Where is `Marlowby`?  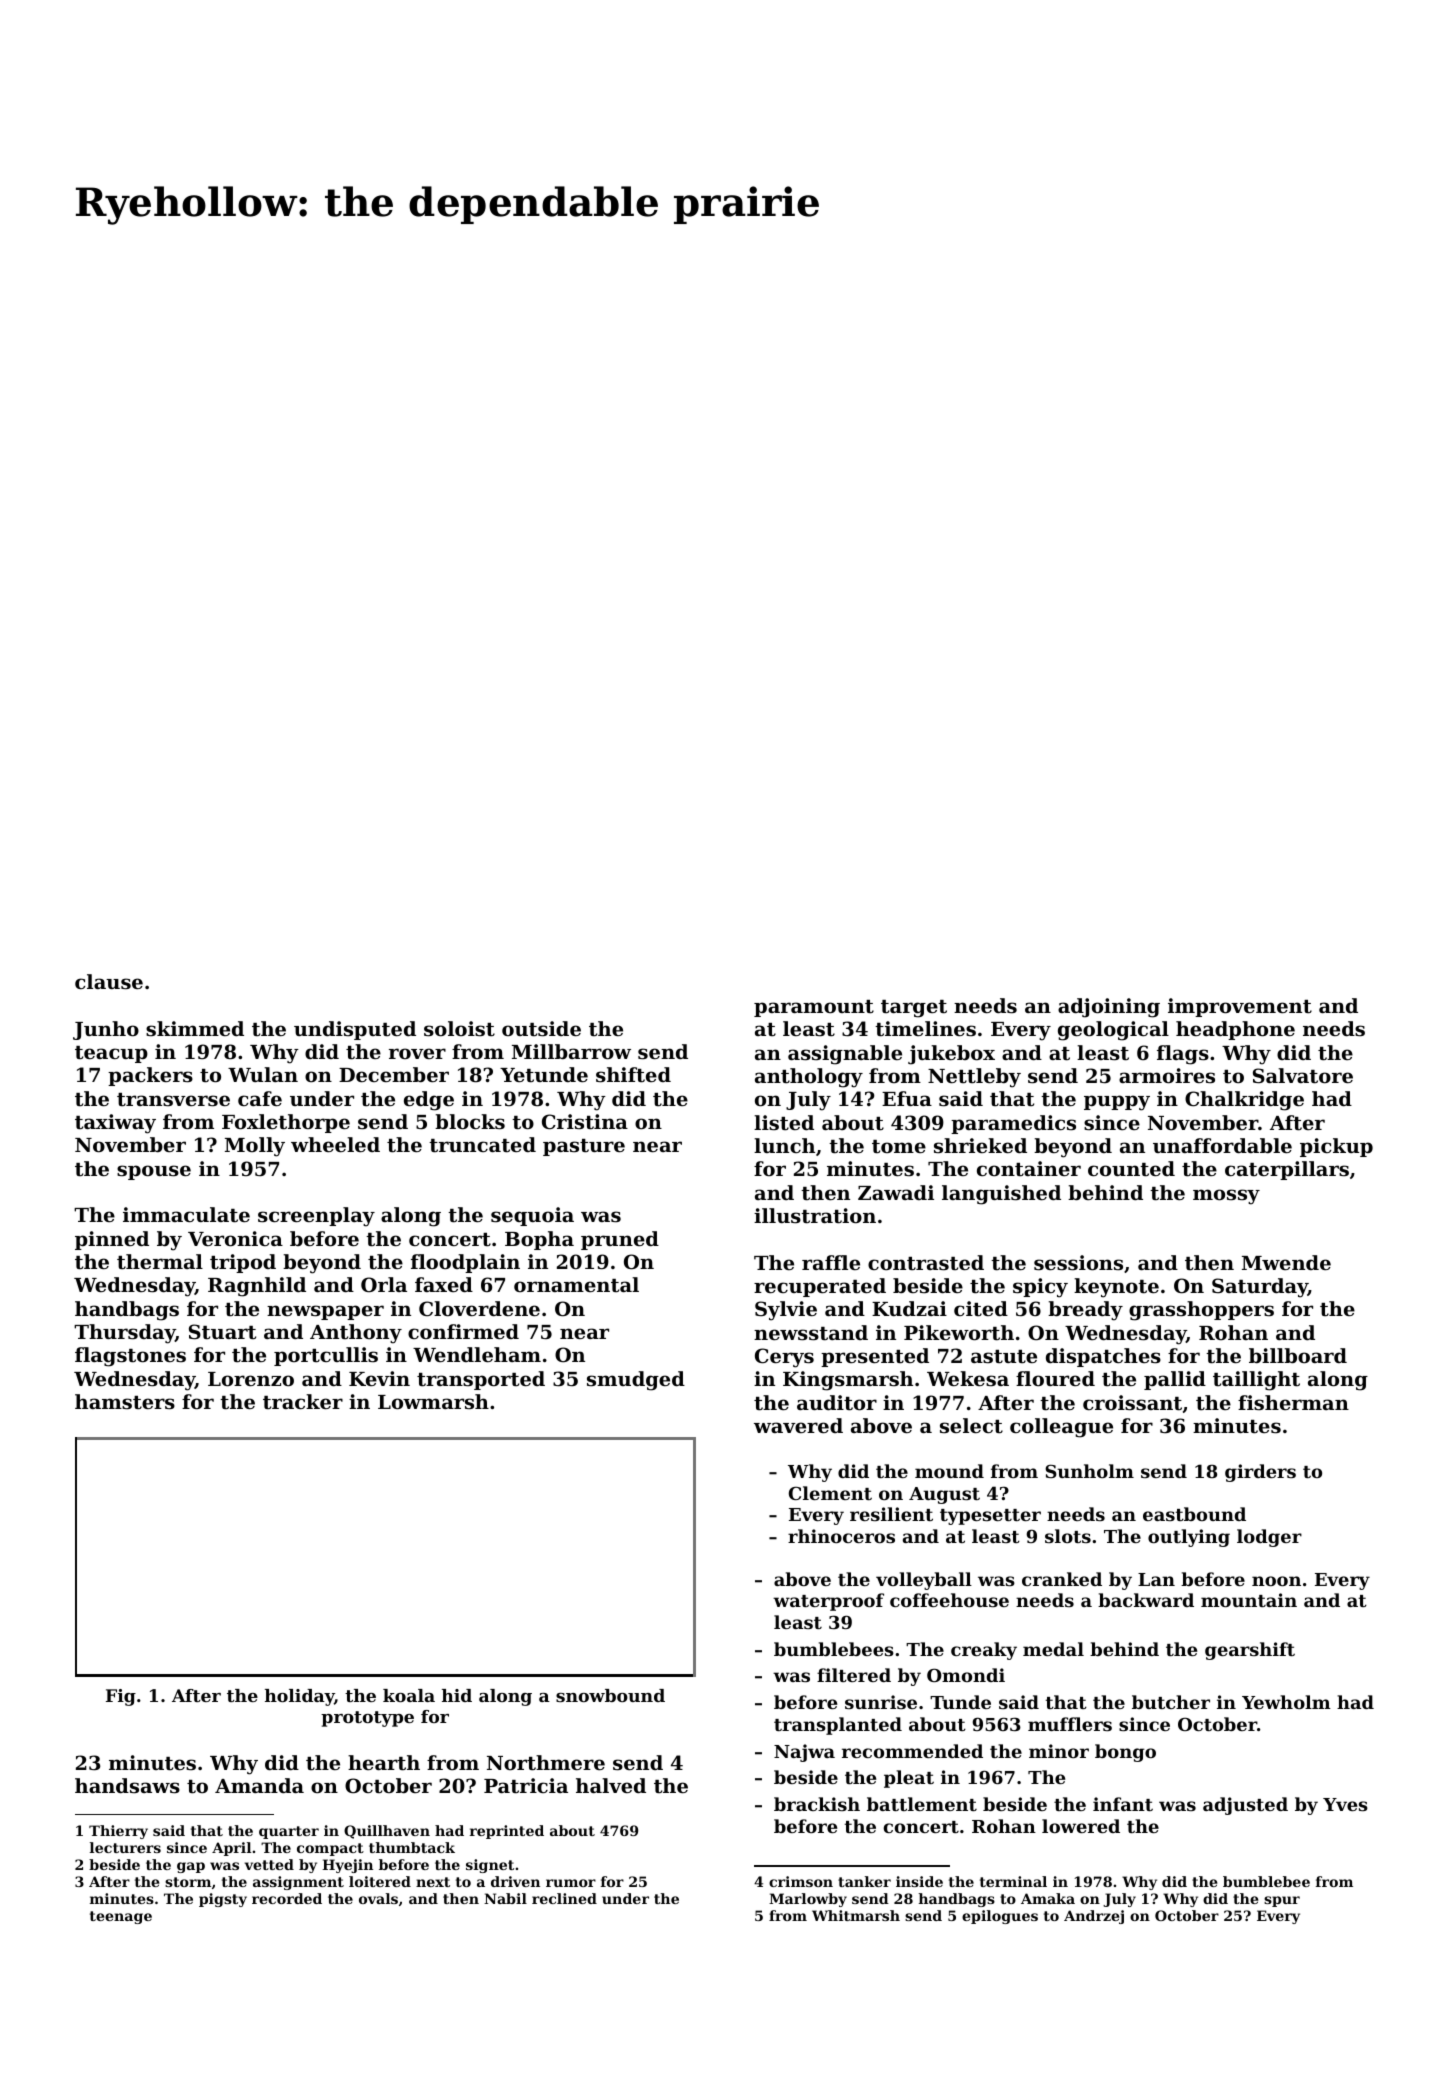
Marlowby is located at coordinates (808, 1900).
